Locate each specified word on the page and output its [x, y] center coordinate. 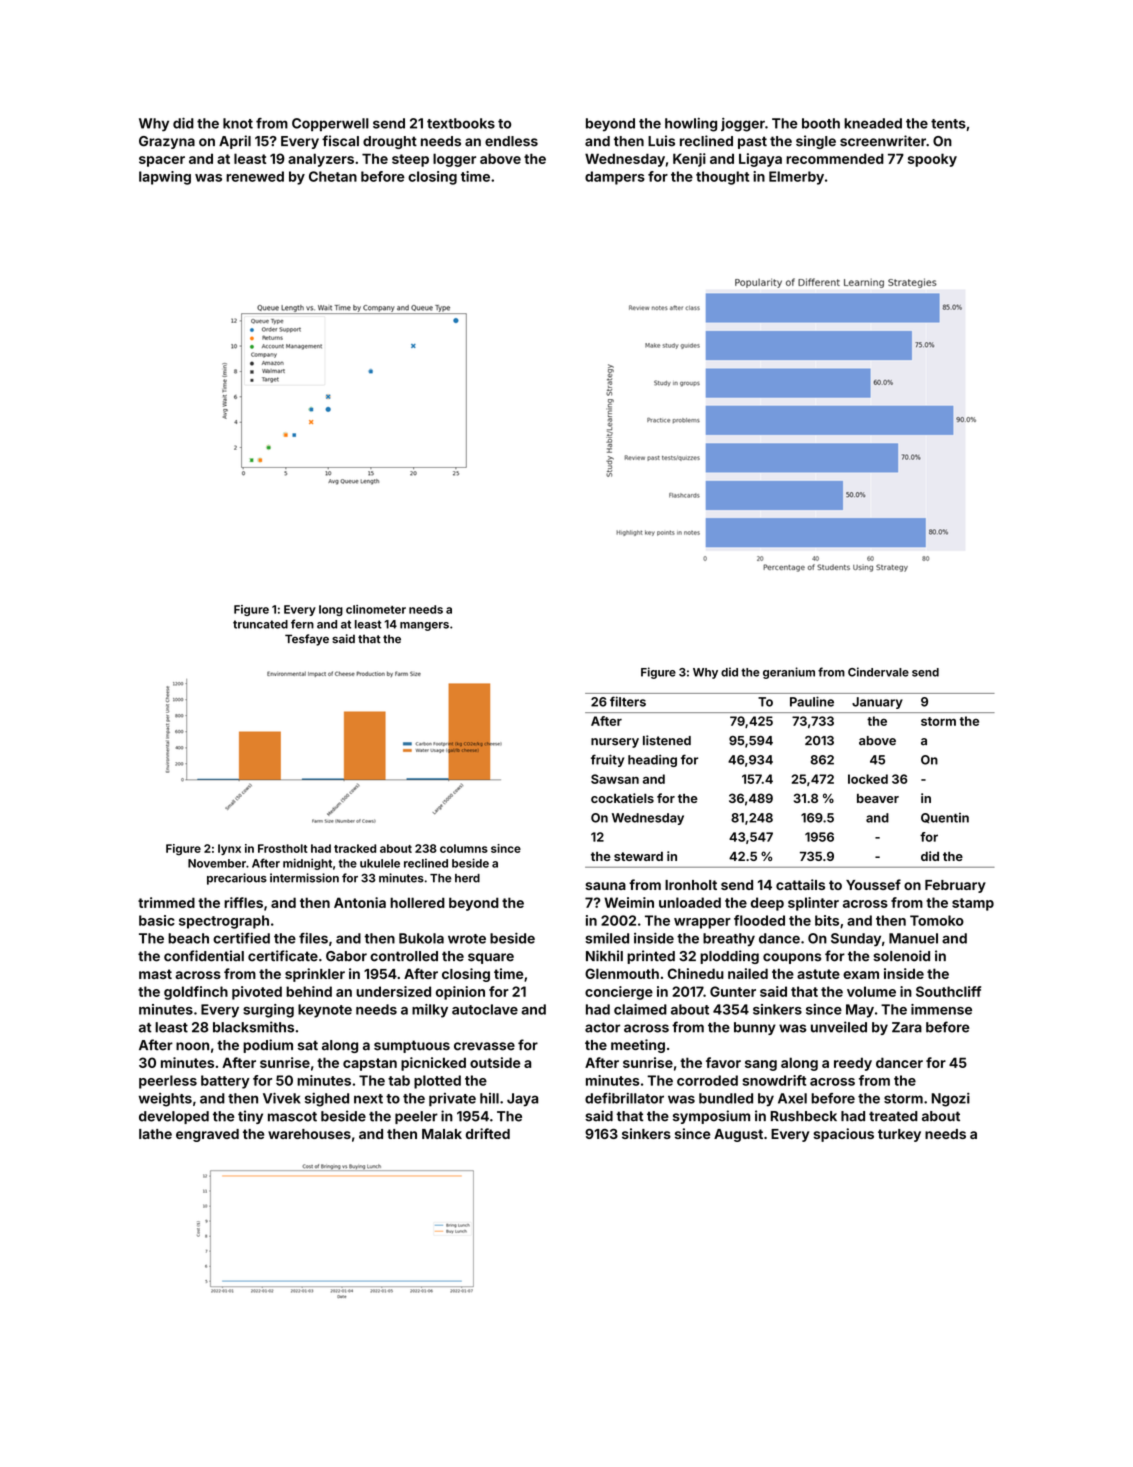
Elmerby [796, 178]
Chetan [333, 176]
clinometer [376, 609]
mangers [424, 626]
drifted [488, 1133]
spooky [932, 160]
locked [868, 779]
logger [454, 160]
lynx [229, 849]
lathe [155, 1134]
